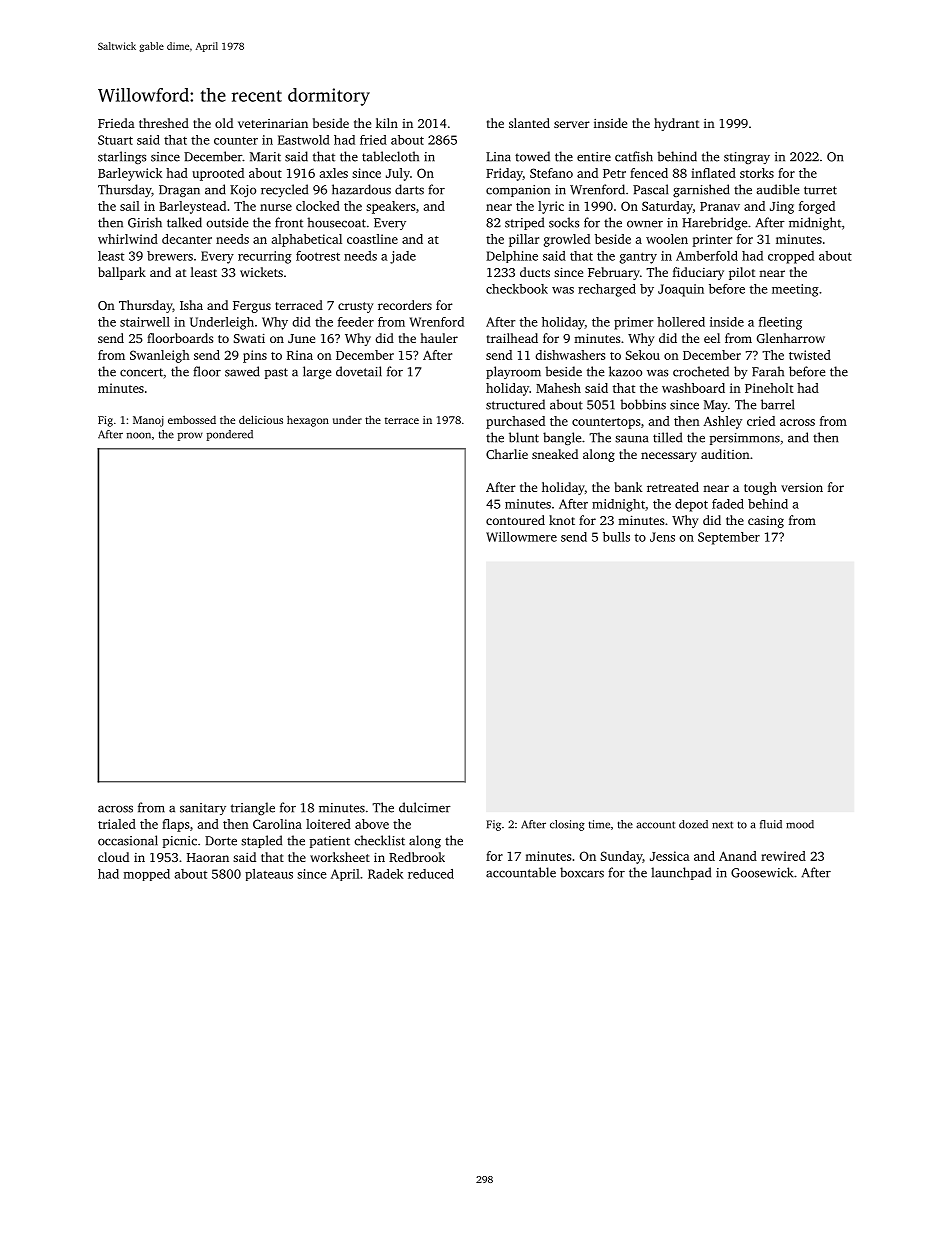  Describe the element at coordinates (676, 124) in the image. I see `hydrant` at that location.
